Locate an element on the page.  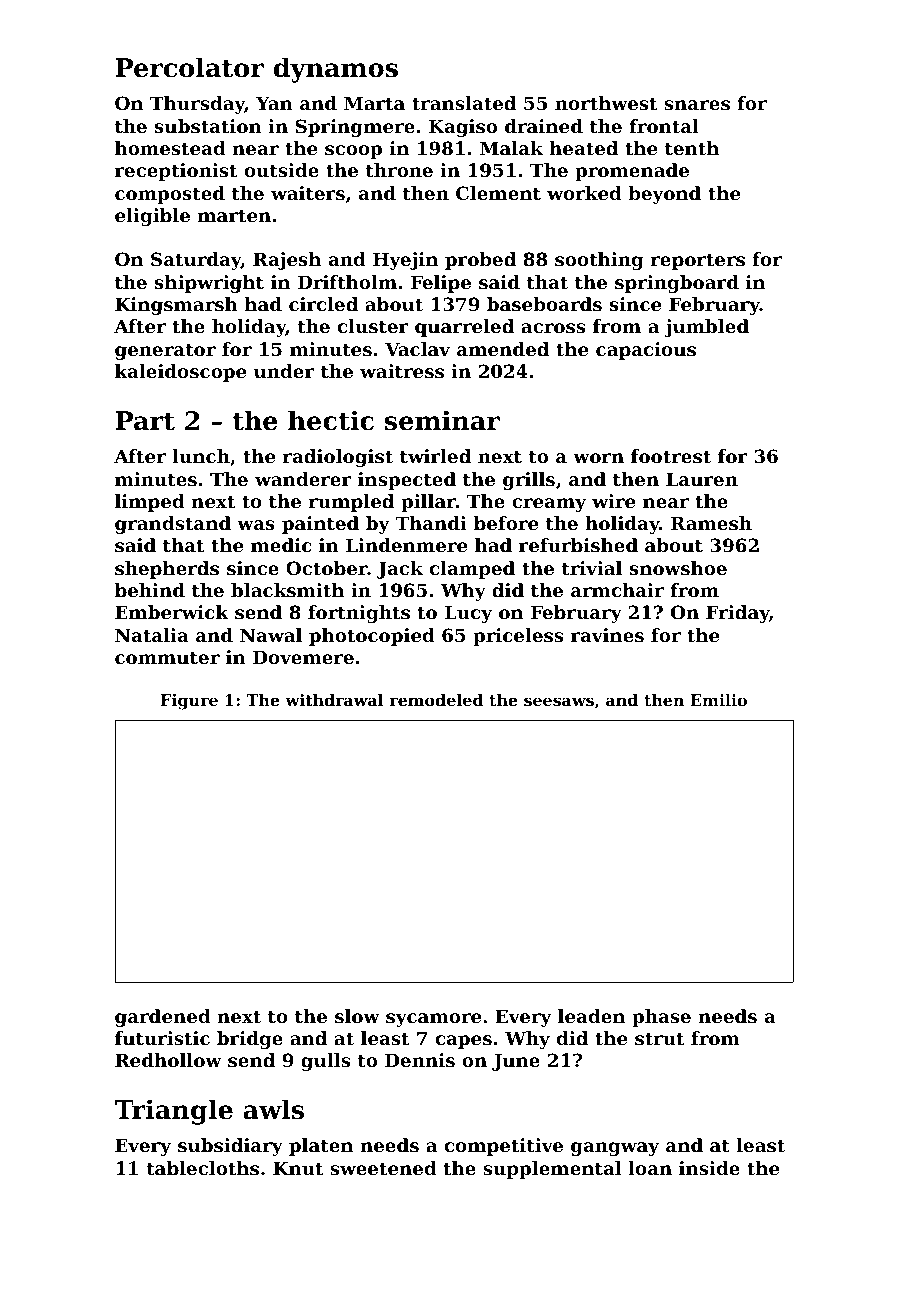
twirled is located at coordinates (435, 456).
